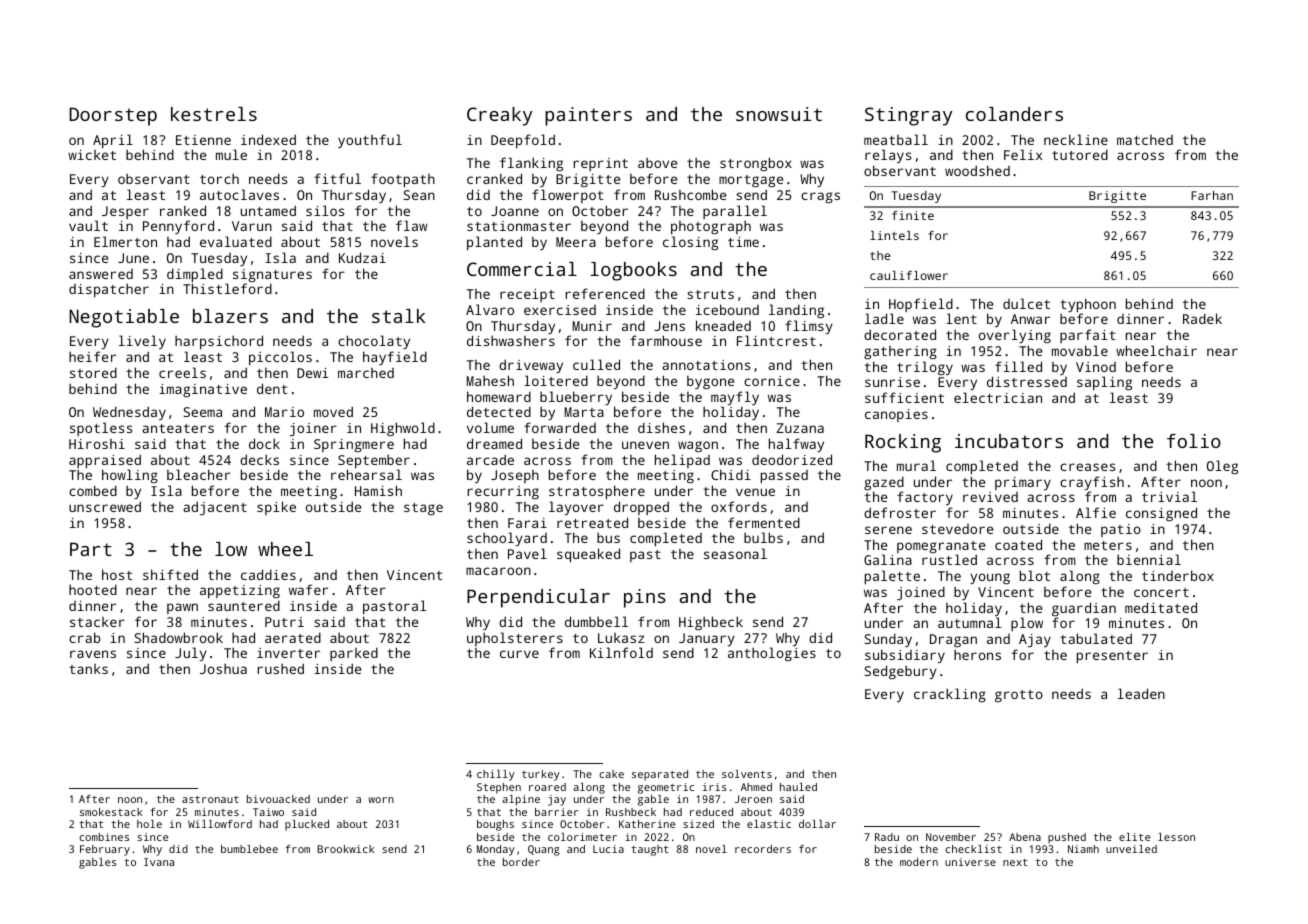 This document has width=1308, height=924. I want to click on leaden, so click(1141, 693).
